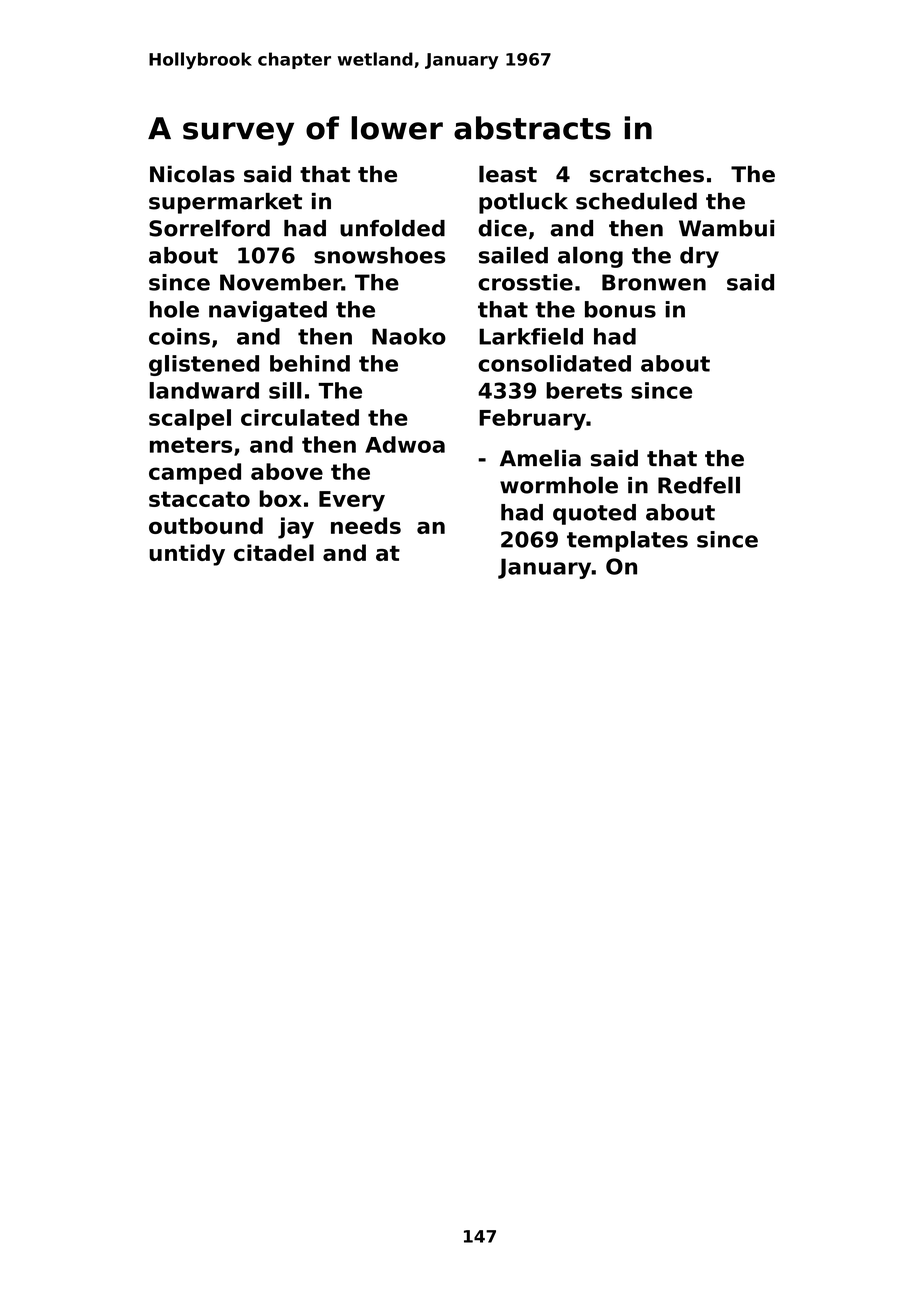 Image resolution: width=924 pixels, height=1311 pixels. I want to click on Sorrelford, so click(209, 228).
